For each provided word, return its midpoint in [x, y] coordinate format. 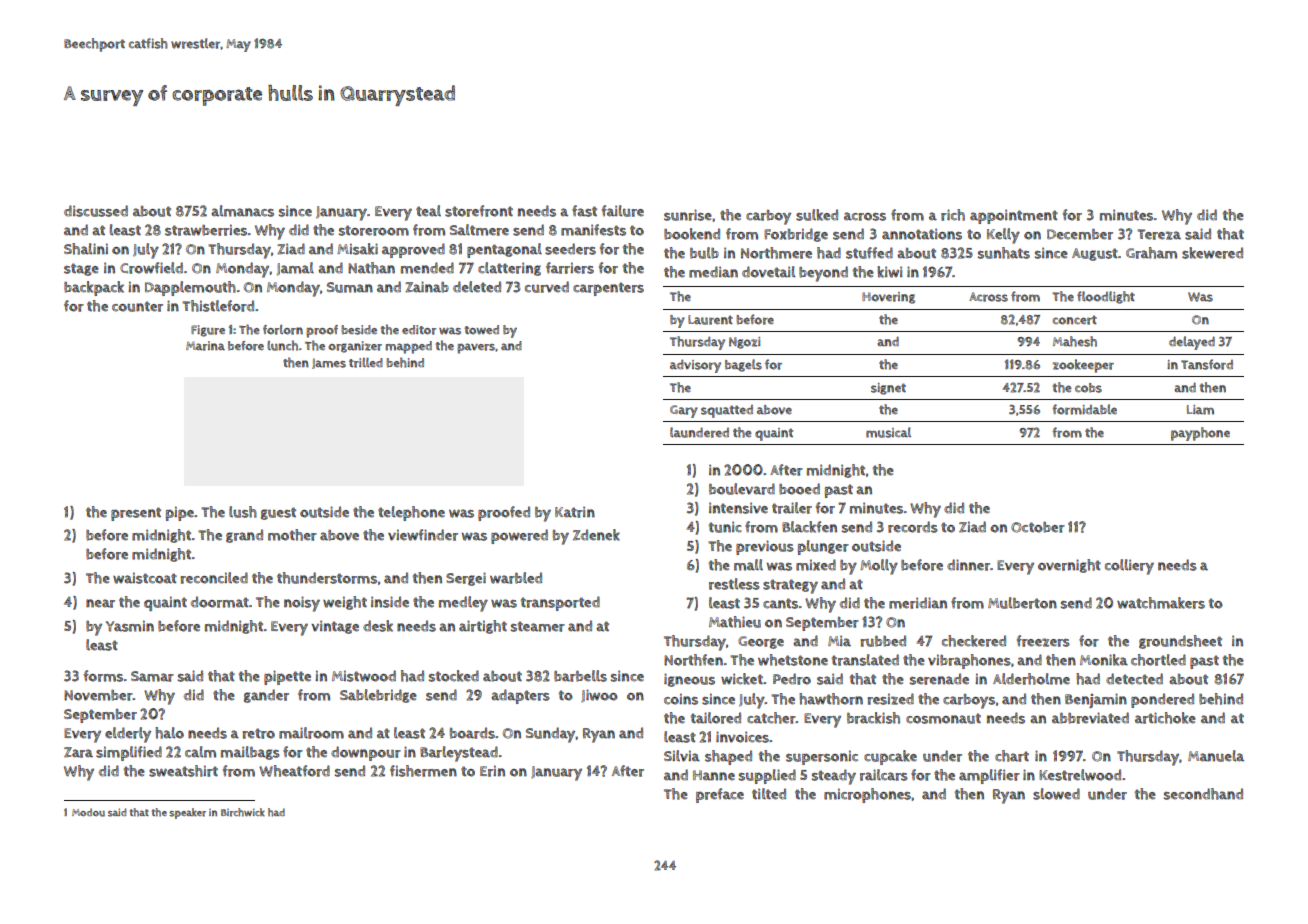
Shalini [86, 249]
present [136, 514]
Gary [684, 411]
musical [888, 432]
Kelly [1003, 236]
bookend [692, 234]
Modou [88, 812]
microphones [867, 795]
